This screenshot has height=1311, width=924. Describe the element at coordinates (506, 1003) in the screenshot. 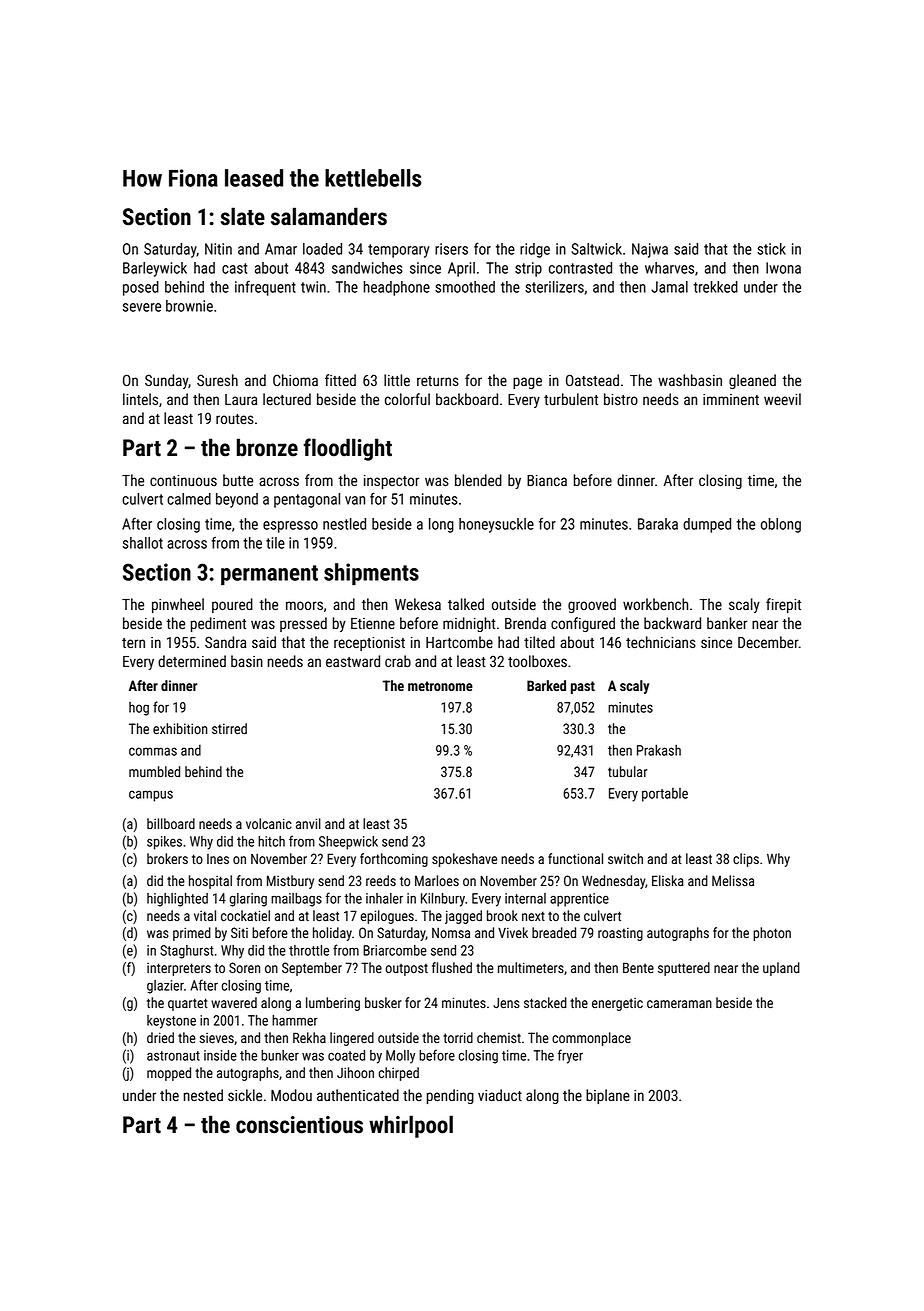

I see `Jens` at that location.
